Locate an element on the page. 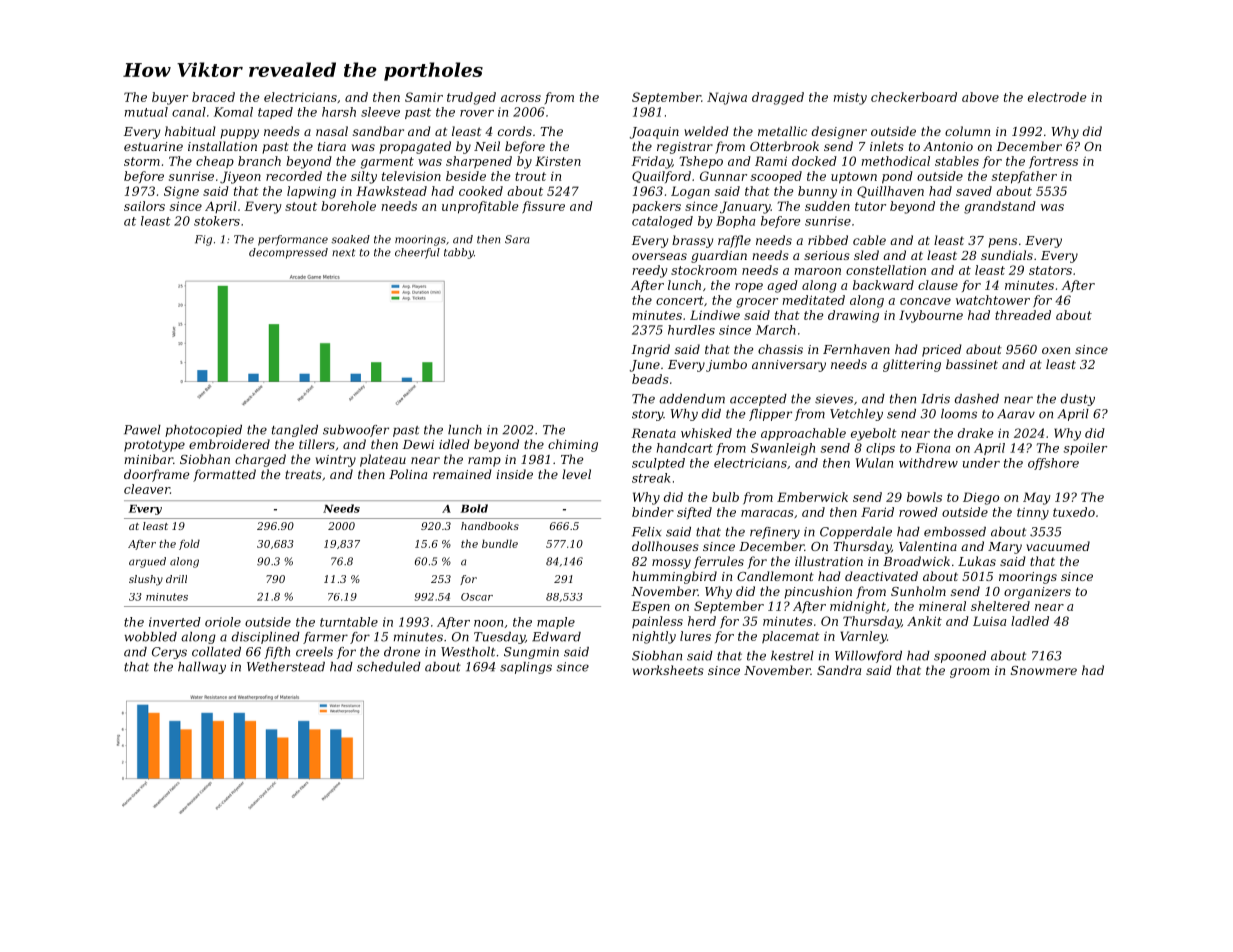 This document has width=1233, height=952. glittering is located at coordinates (912, 365).
